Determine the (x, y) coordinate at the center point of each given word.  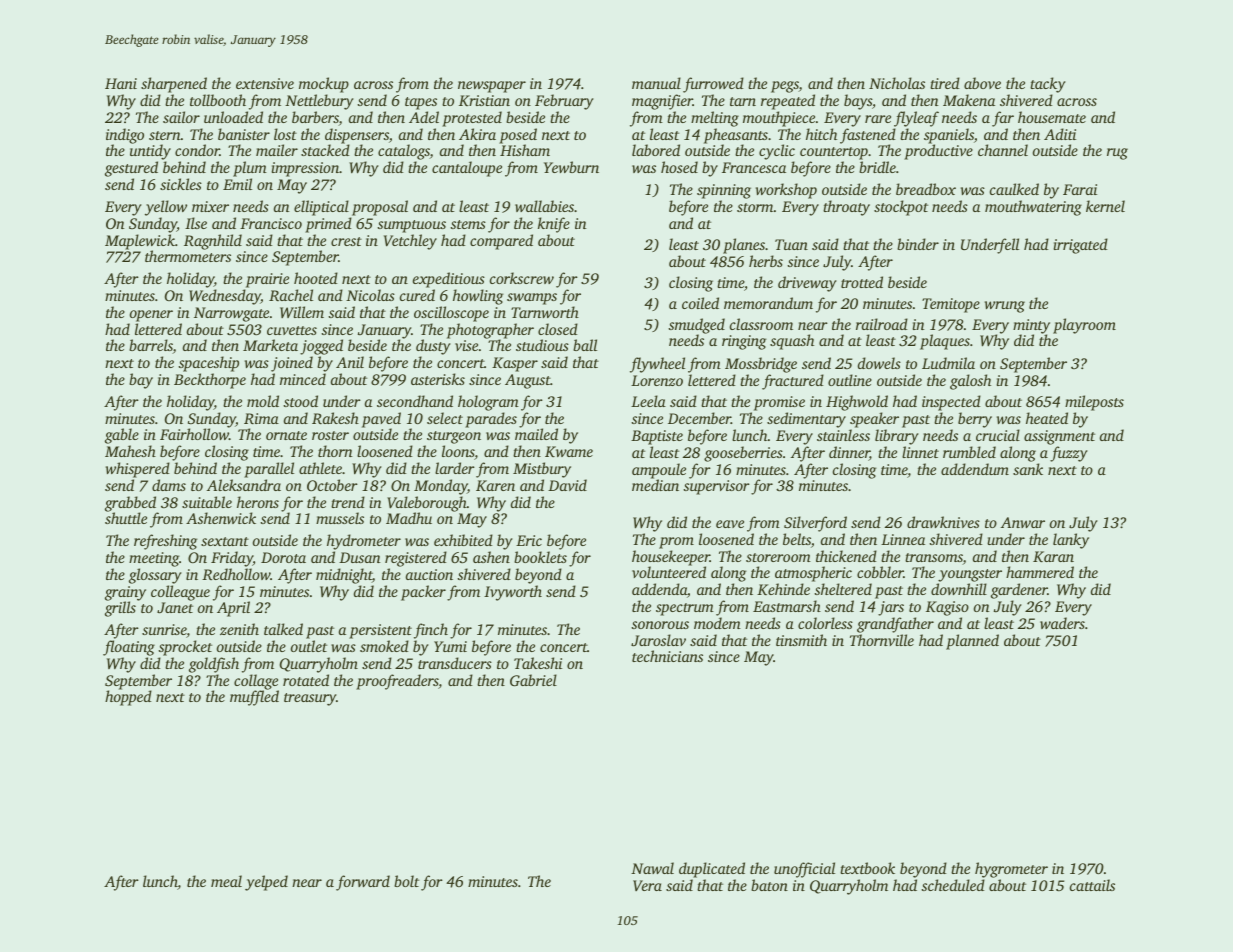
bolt (406, 881)
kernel (1105, 206)
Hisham (525, 150)
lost (285, 134)
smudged (696, 326)
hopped (128, 698)
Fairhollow (194, 434)
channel (1003, 150)
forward (363, 883)
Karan (1053, 556)
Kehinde (783, 589)
